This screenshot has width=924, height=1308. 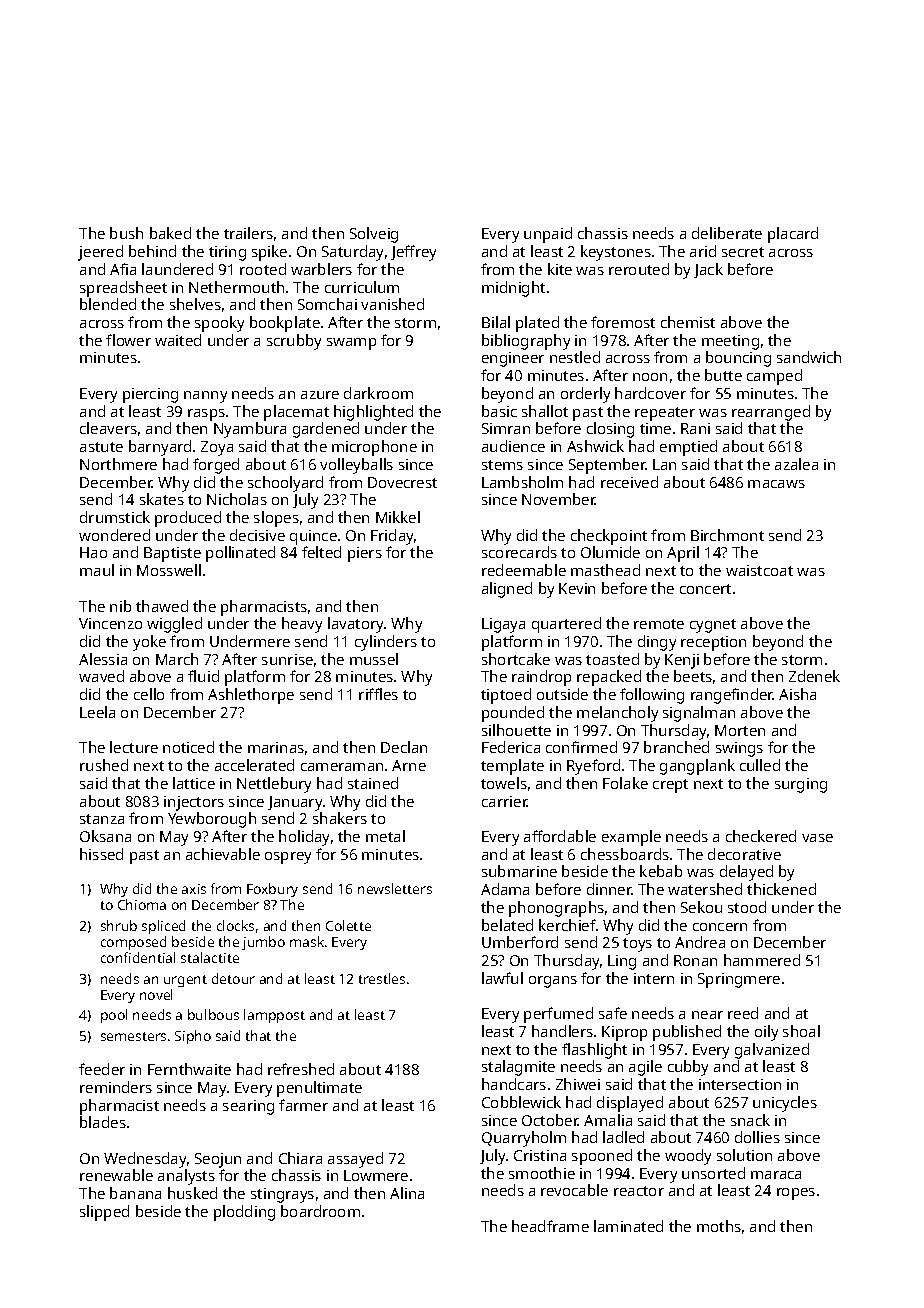 What do you see at coordinates (285, 324) in the screenshot?
I see `bookplate` at bounding box center [285, 324].
